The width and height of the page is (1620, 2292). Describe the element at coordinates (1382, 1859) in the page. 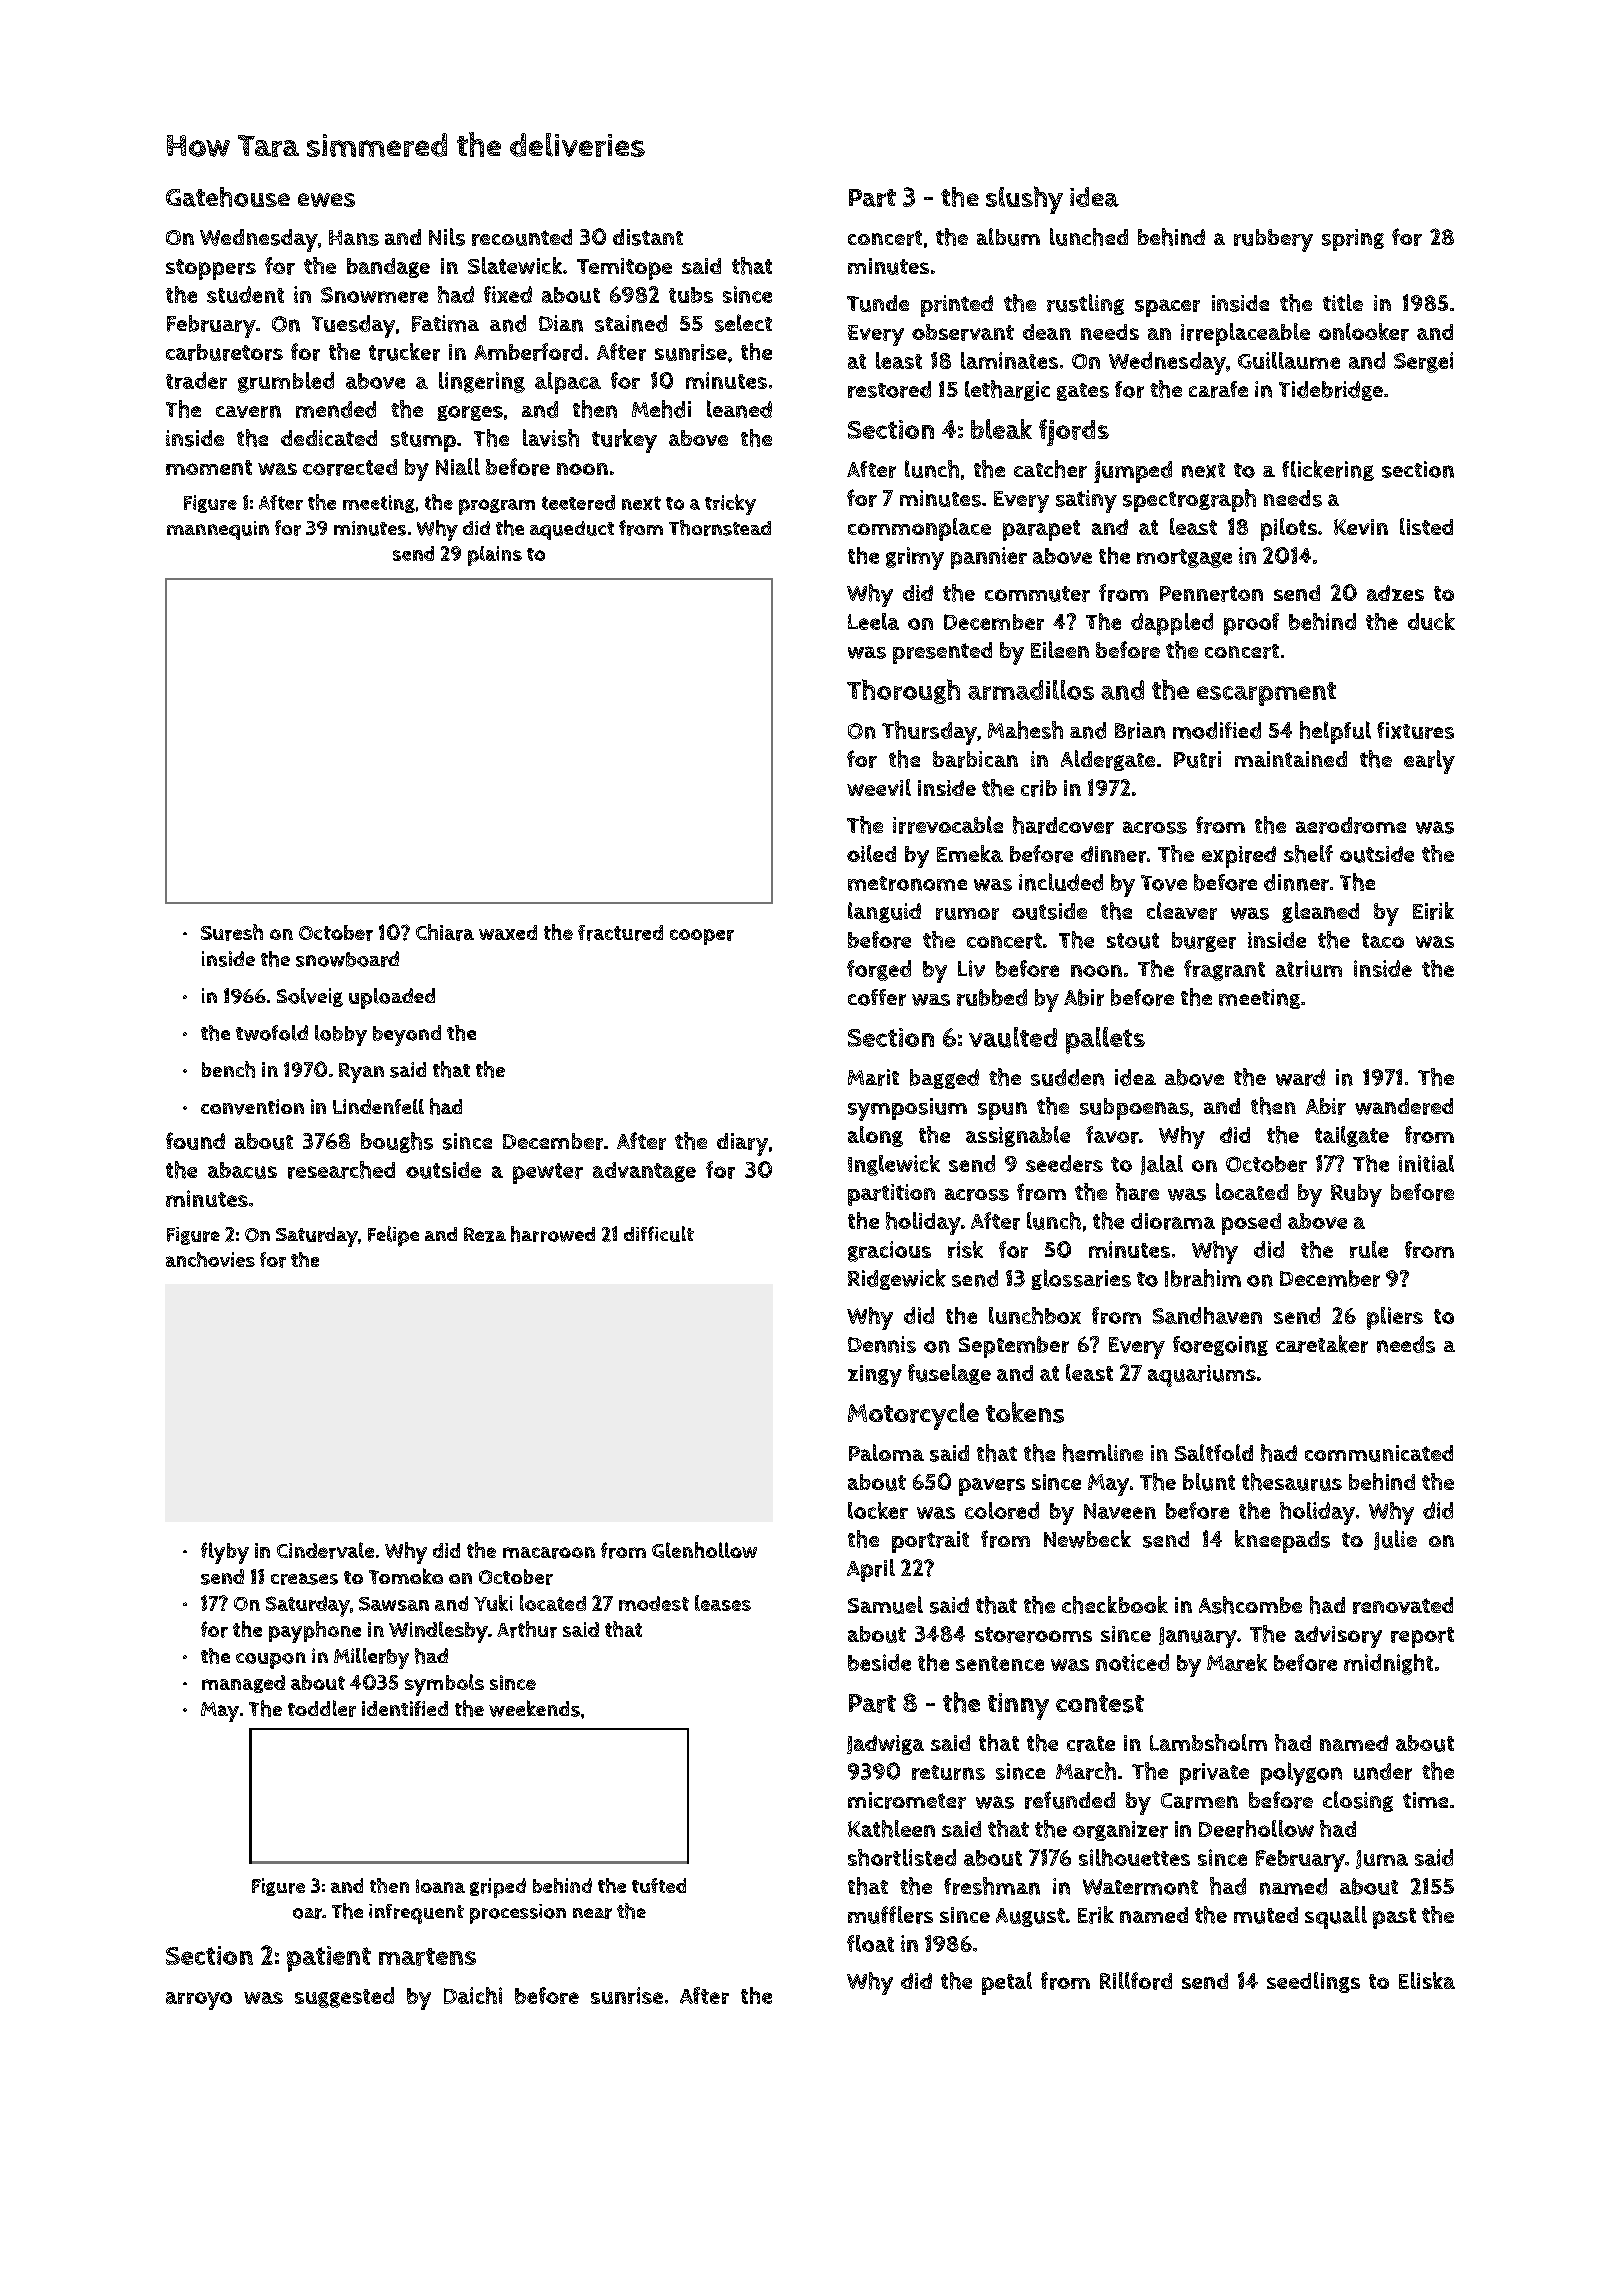

I see `Juma` at that location.
